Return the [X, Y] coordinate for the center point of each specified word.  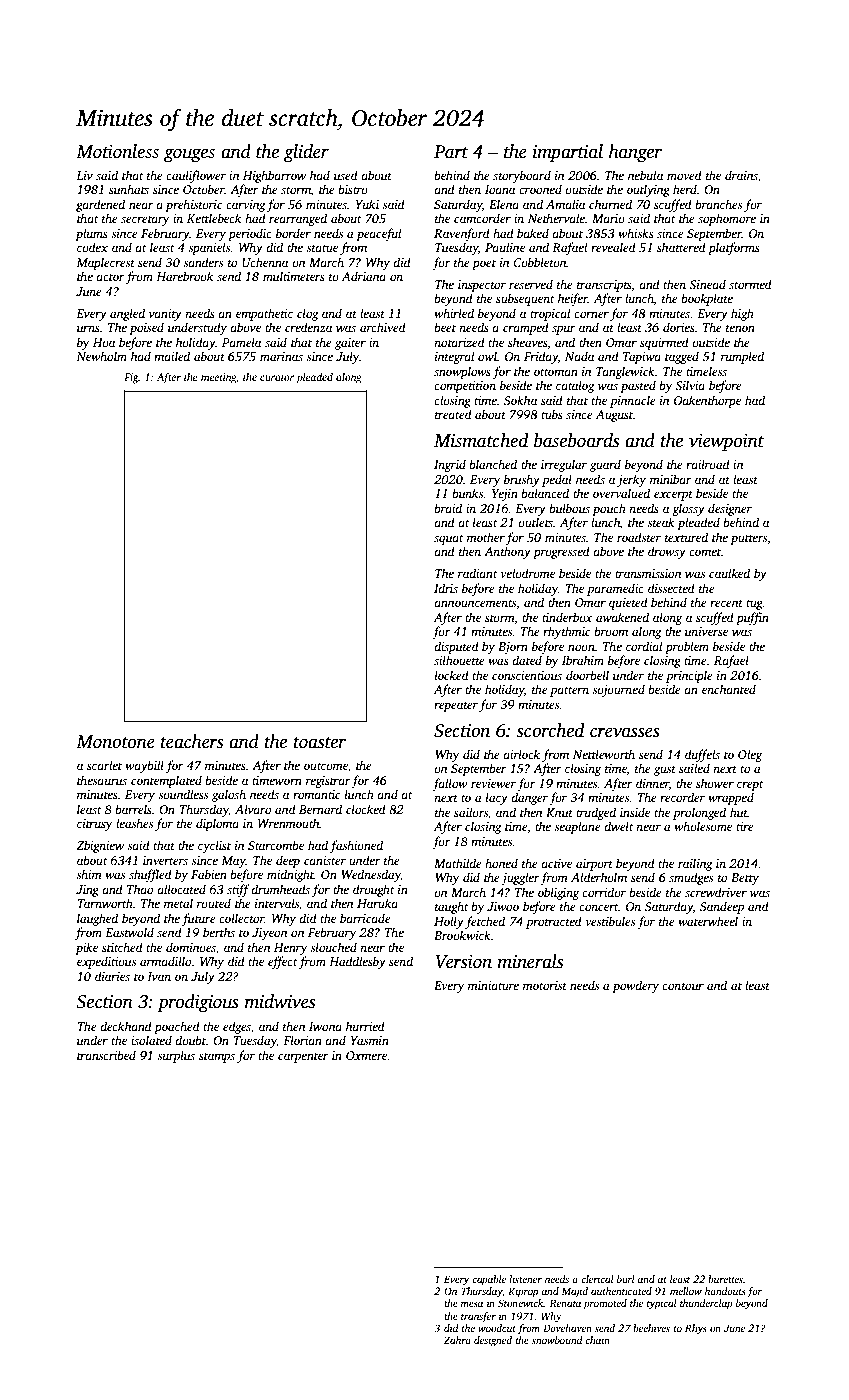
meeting [218, 378]
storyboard [522, 176]
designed [493, 1341]
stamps [217, 1057]
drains [741, 175]
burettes [725, 1279]
